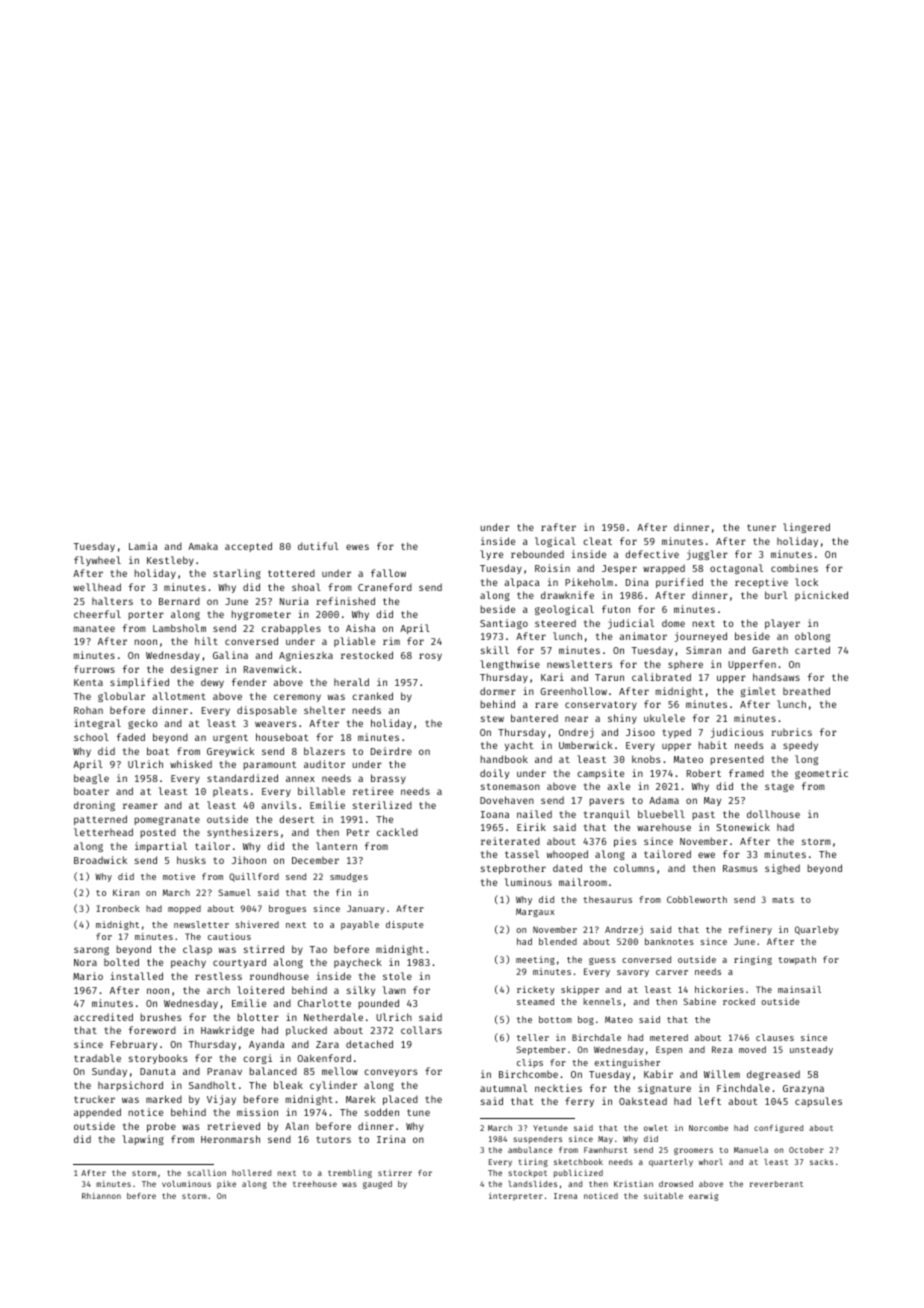 The height and width of the screenshot is (1308, 924). I want to click on Tarun, so click(609, 677).
